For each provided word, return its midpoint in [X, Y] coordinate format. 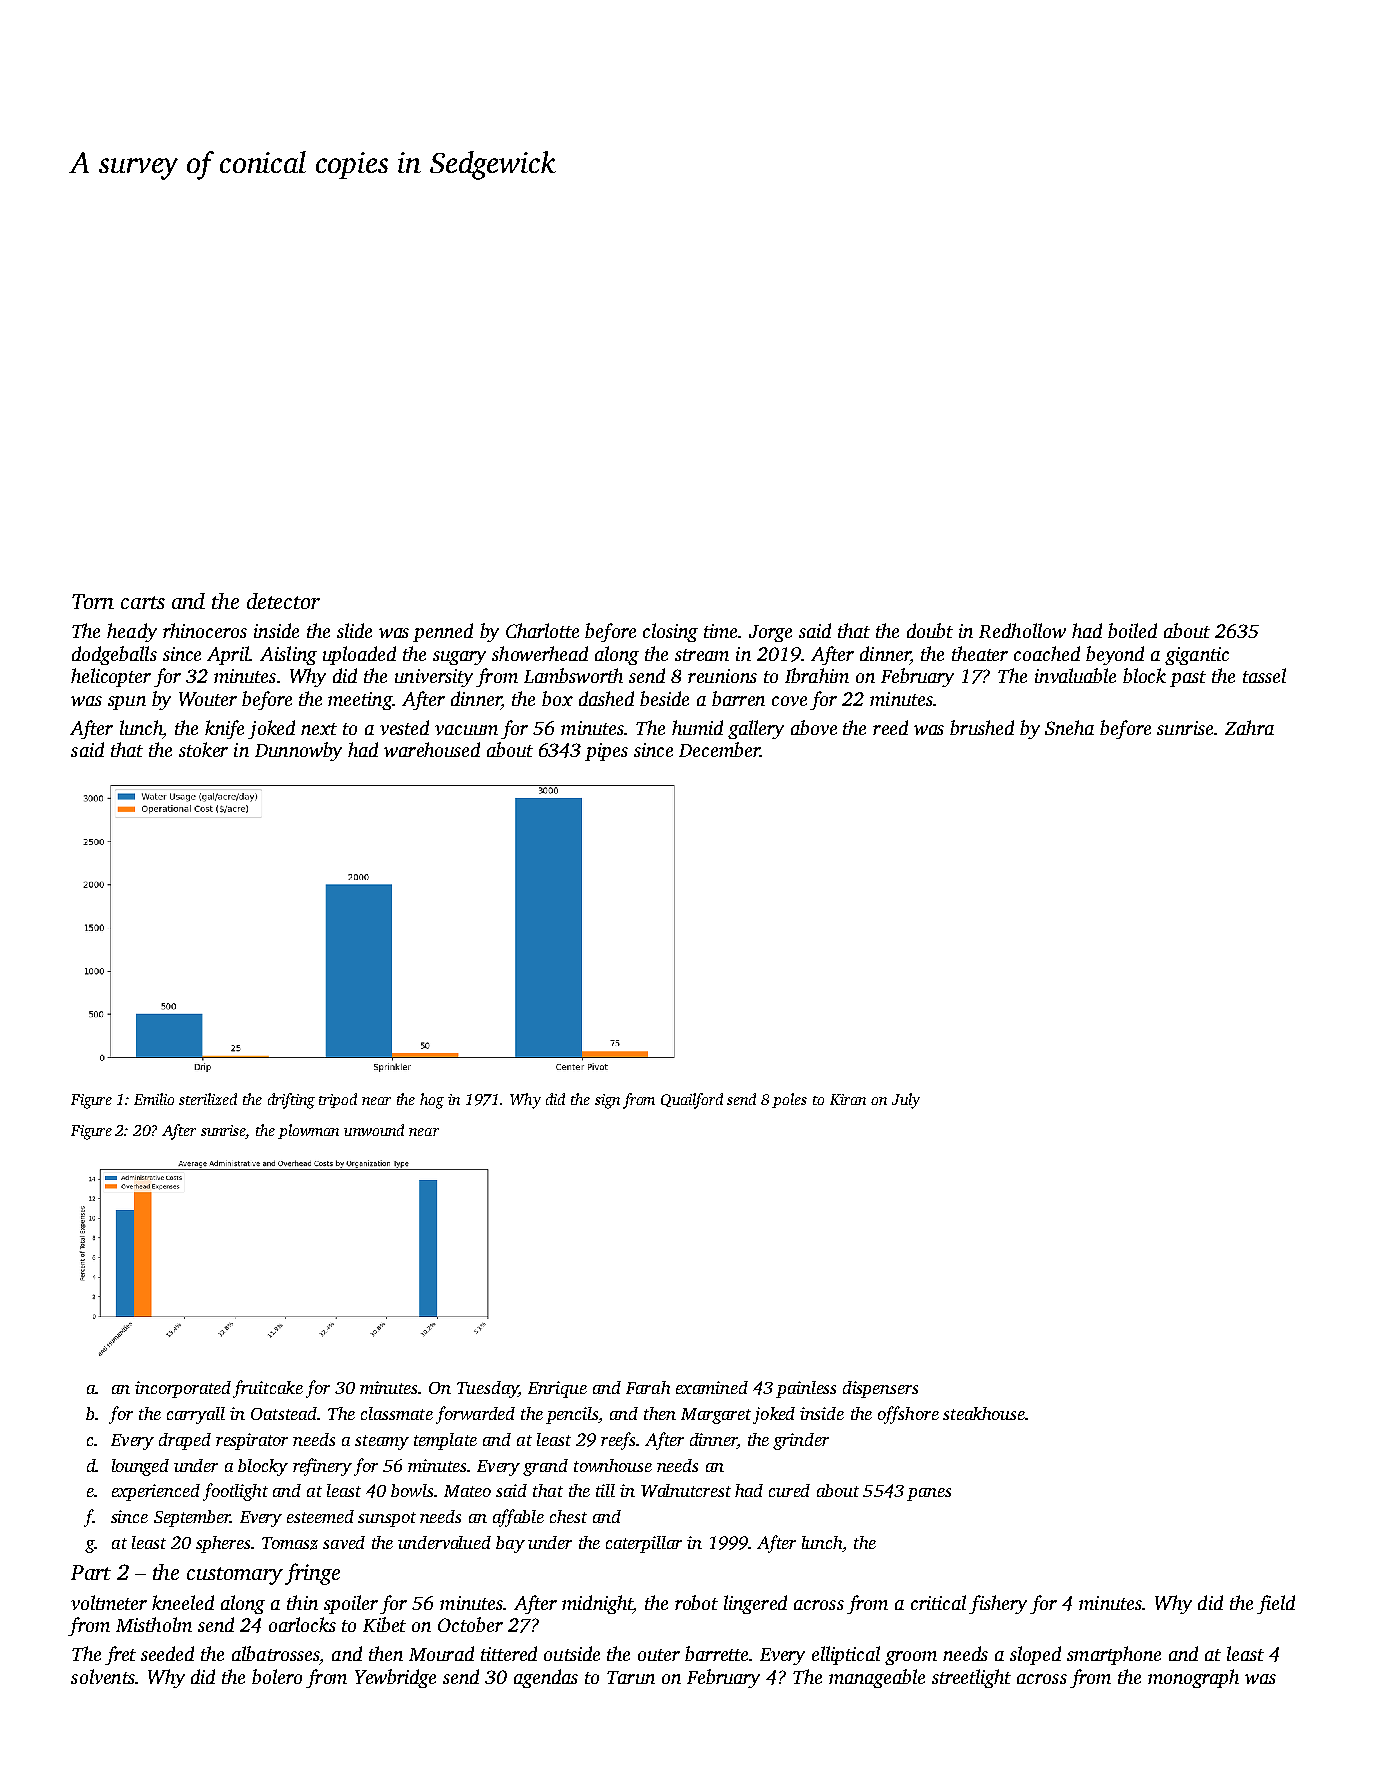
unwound [374, 1130]
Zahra [1249, 727]
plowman [308, 1131]
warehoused [432, 749]
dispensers [880, 1389]
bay [510, 1544]
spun [127, 703]
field [1276, 1604]
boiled [1132, 630]
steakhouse [984, 1413]
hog [432, 1101]
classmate [397, 1413]
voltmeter [109, 1602]
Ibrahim [817, 675]
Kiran [848, 1099]
